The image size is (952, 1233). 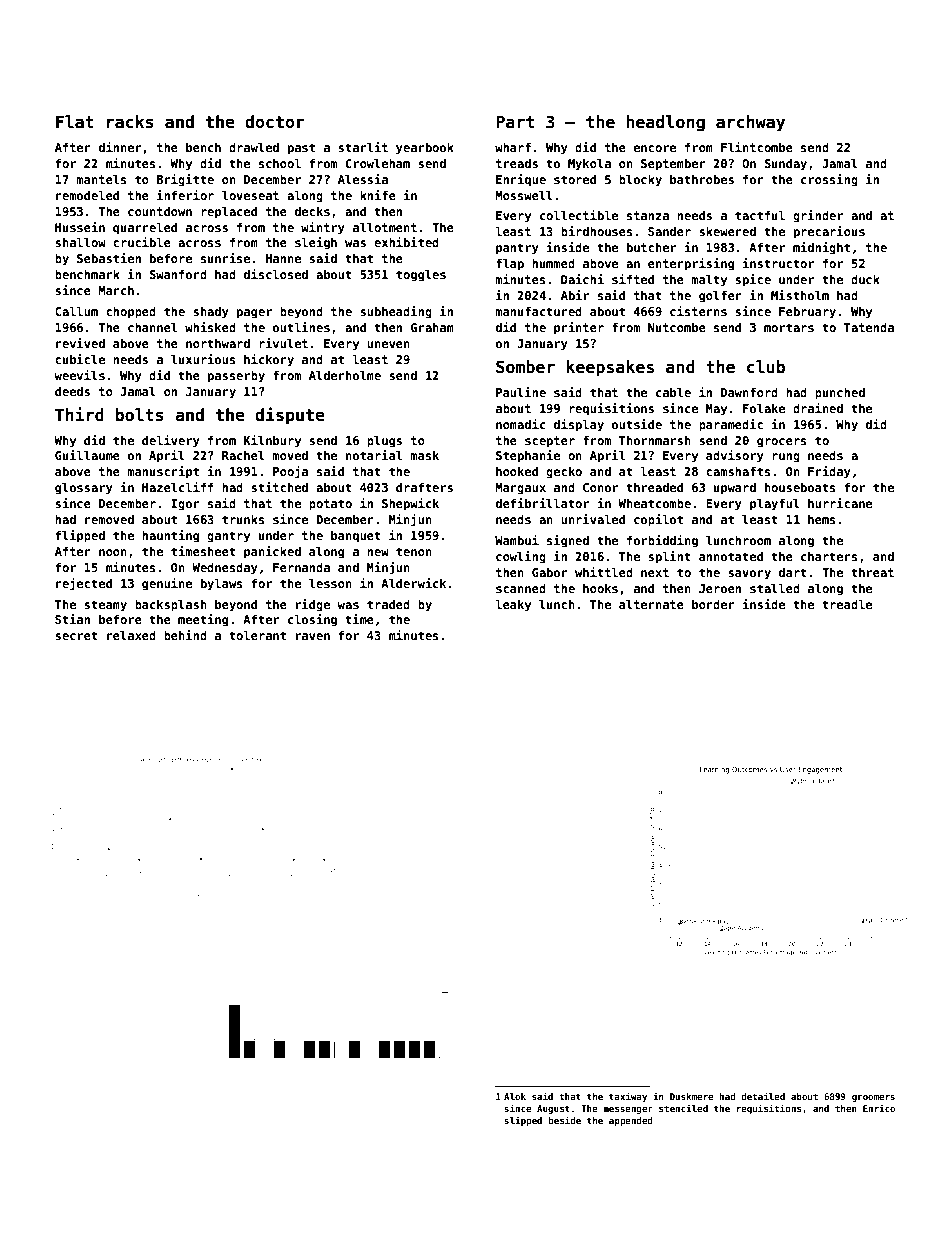 What do you see at coordinates (363, 147) in the page?
I see `starlit` at bounding box center [363, 147].
